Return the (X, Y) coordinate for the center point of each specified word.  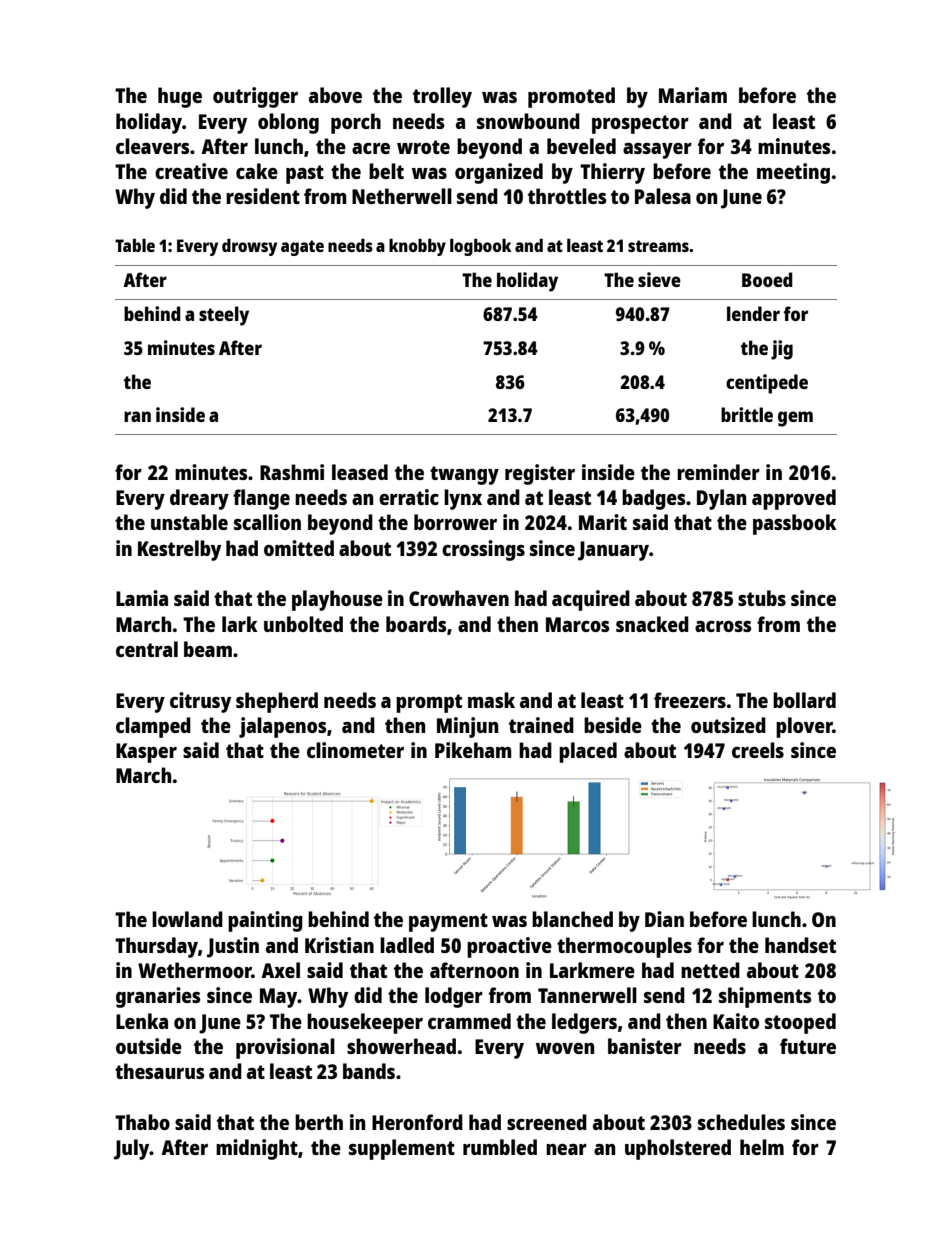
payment (448, 922)
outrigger (255, 97)
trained (541, 725)
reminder (718, 472)
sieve (659, 279)
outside (149, 1046)
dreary (199, 499)
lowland (187, 919)
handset (800, 945)
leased (360, 472)
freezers (690, 700)
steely (224, 316)
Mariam (693, 95)
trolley (442, 97)
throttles (567, 196)
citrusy (200, 702)
